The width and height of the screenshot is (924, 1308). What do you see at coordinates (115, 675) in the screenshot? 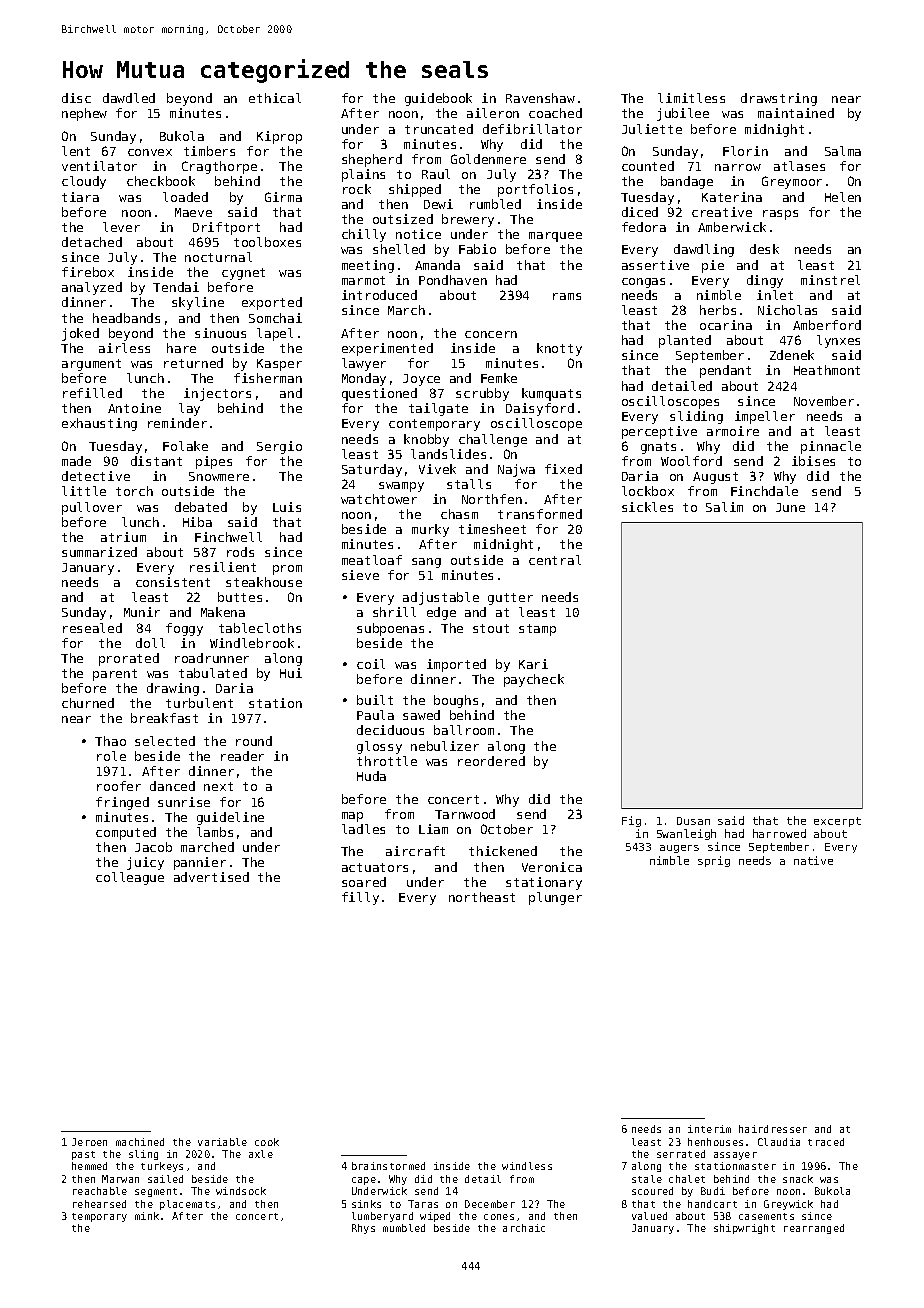
I see `parent` at bounding box center [115, 675].
